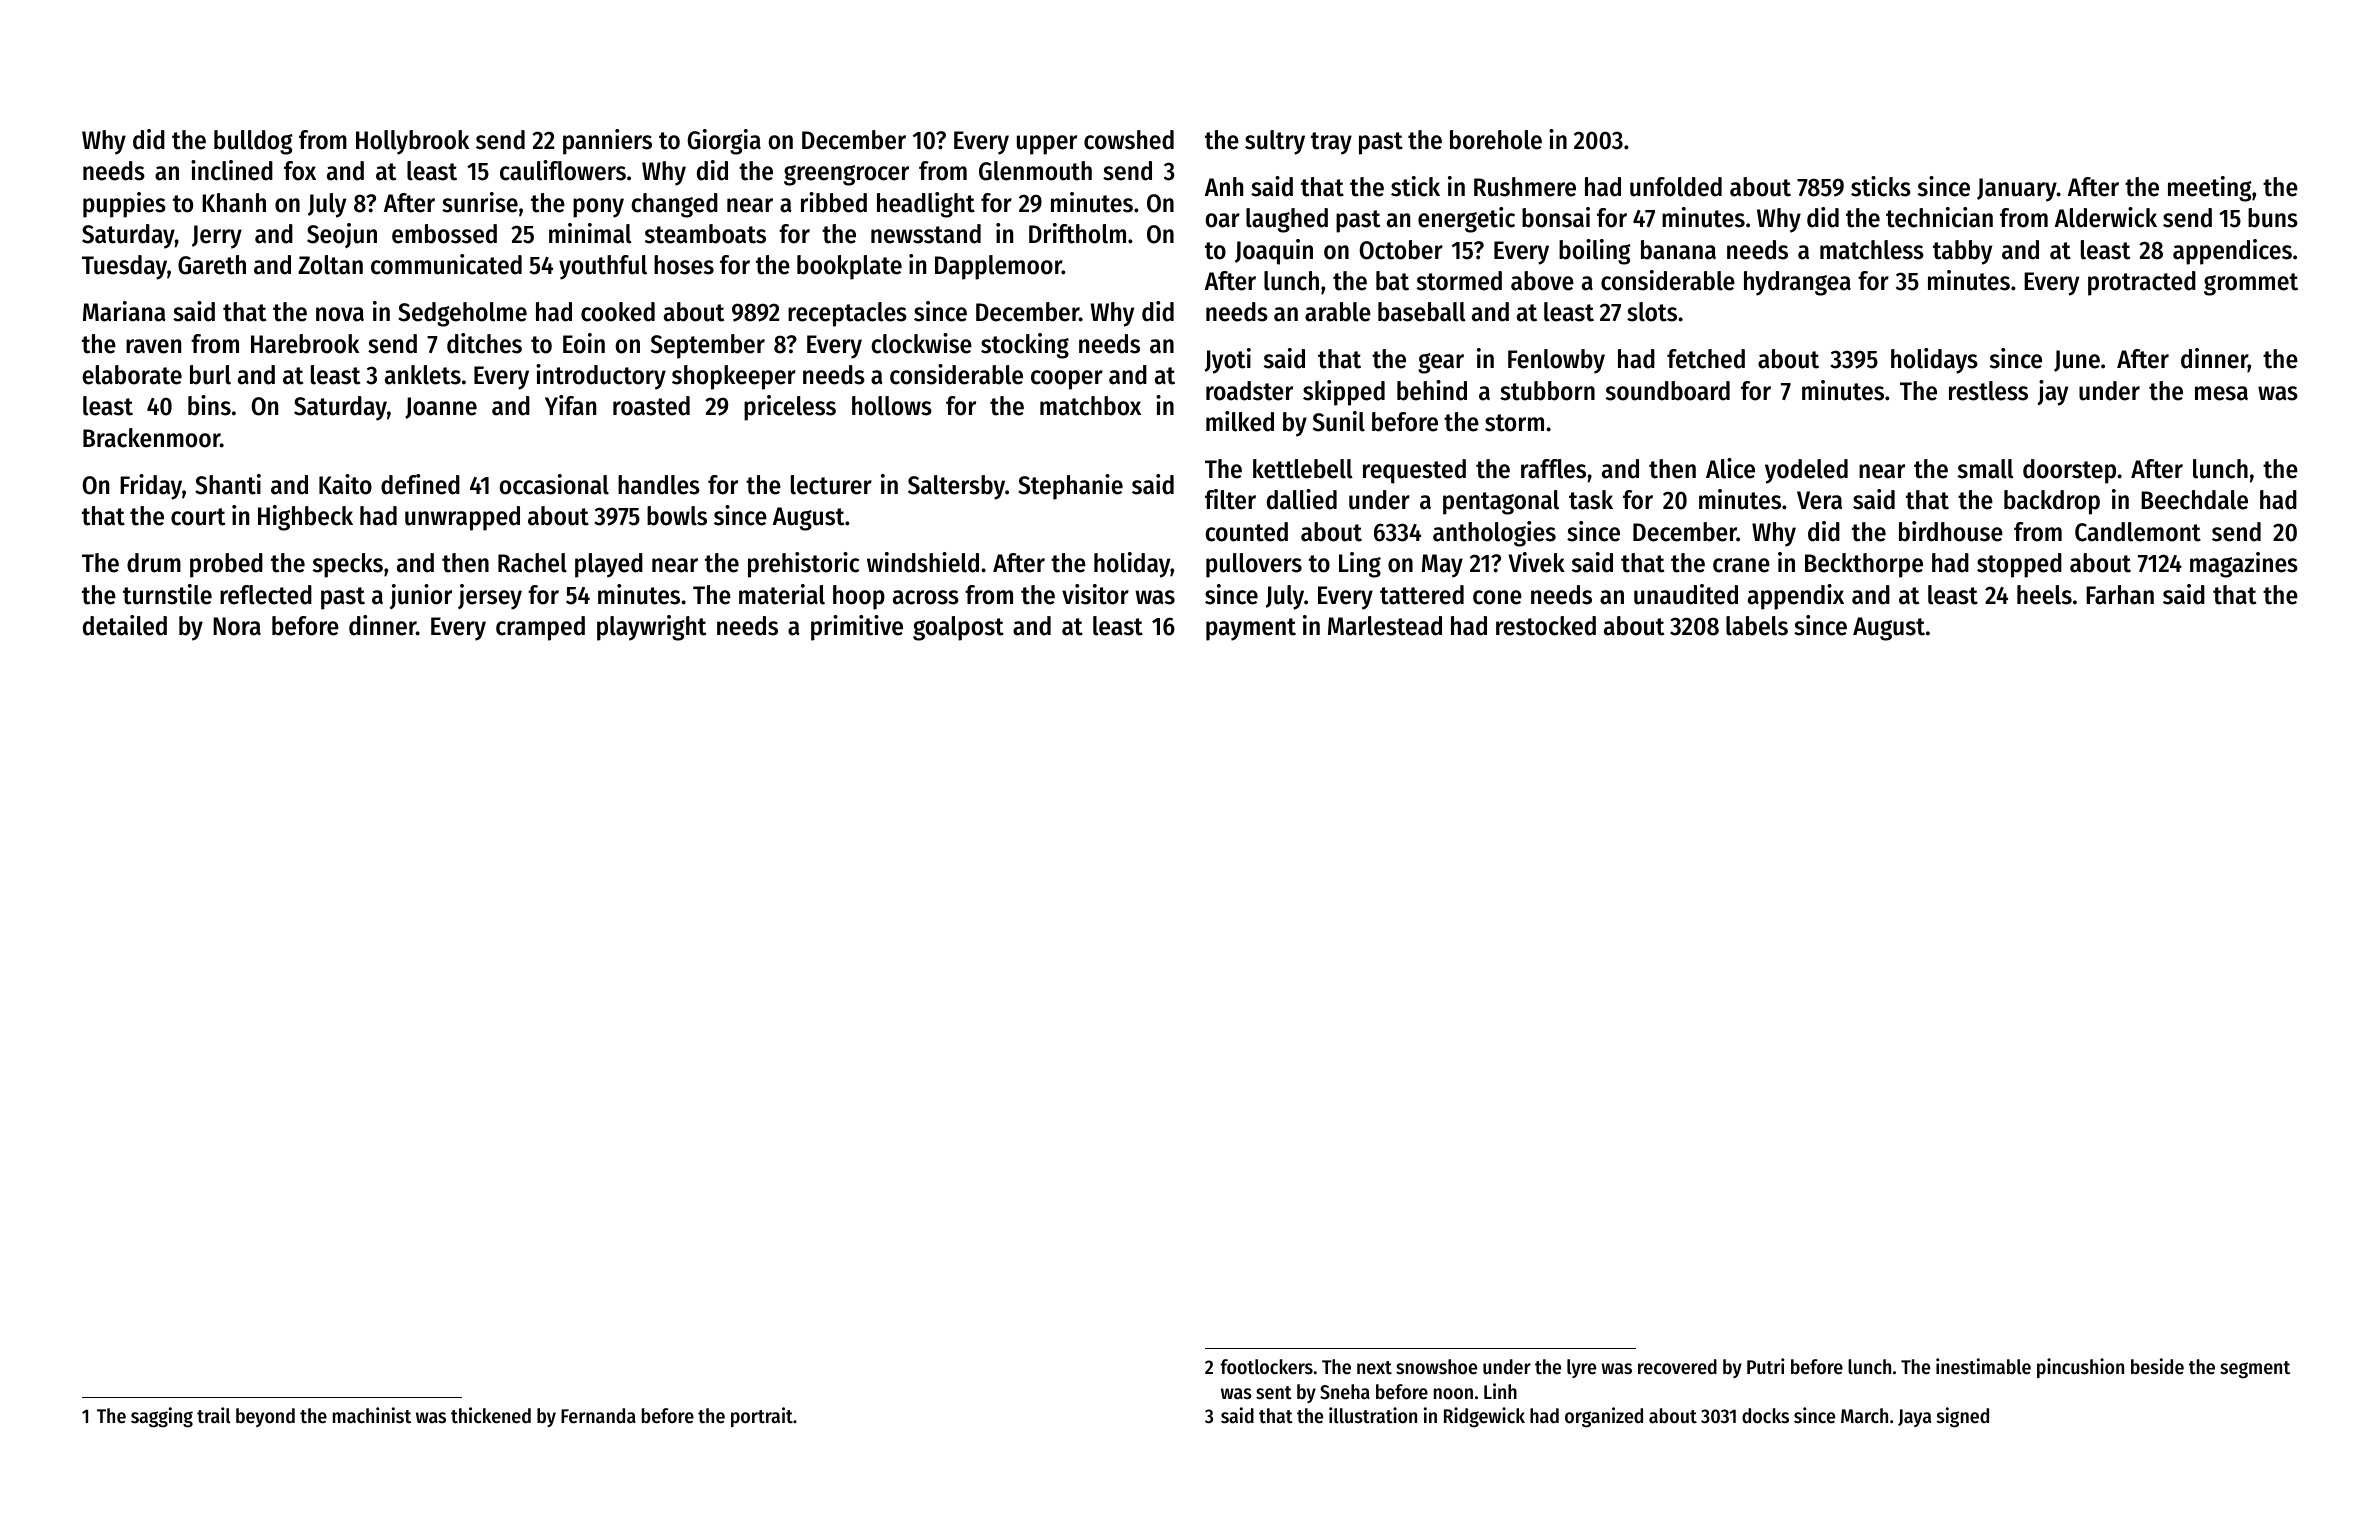 The width and height of the image is (2380, 1540). Describe the element at coordinates (441, 408) in the image. I see `Joanne` at that location.
